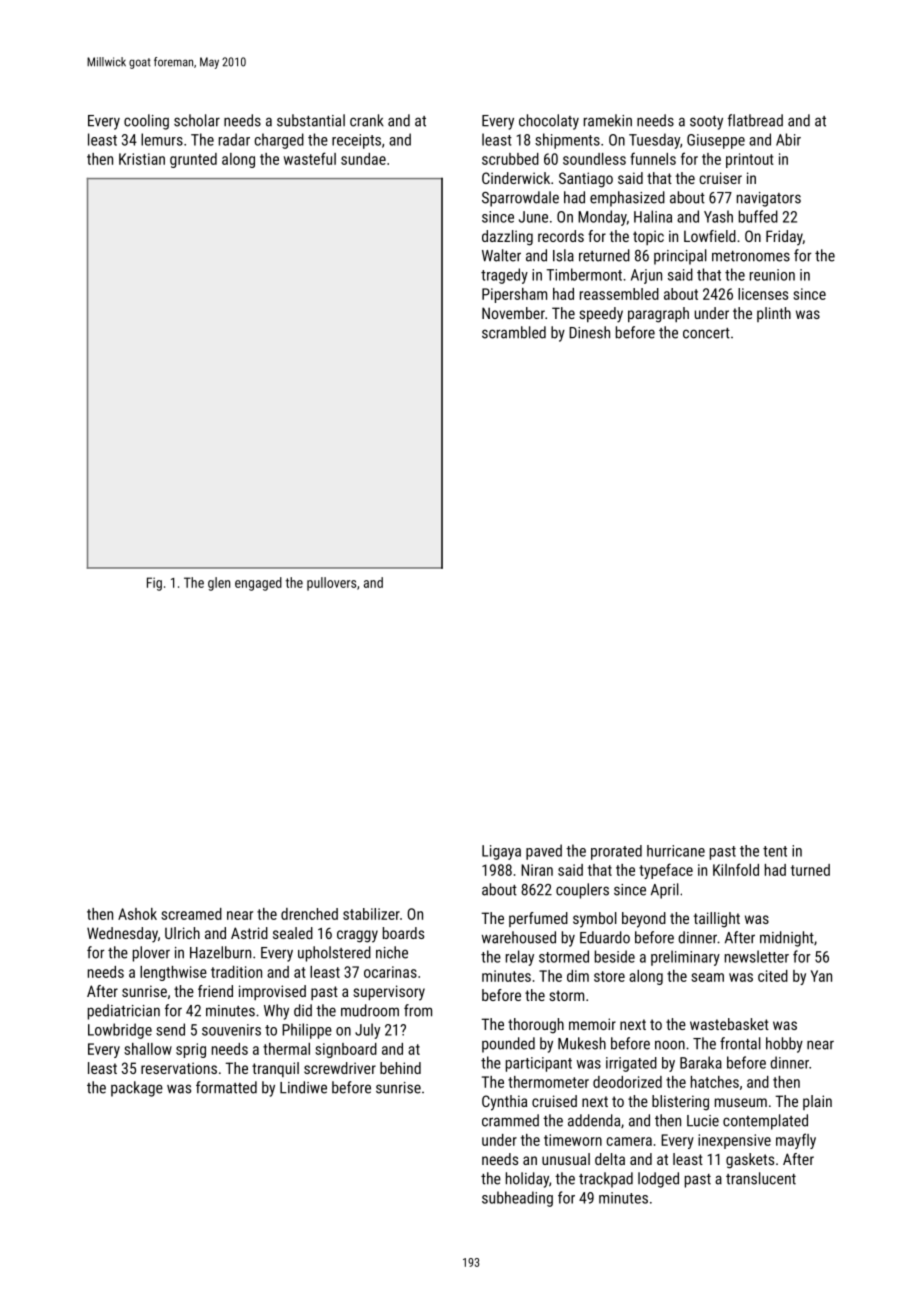 The width and height of the screenshot is (924, 1308). I want to click on Ashok, so click(137, 914).
